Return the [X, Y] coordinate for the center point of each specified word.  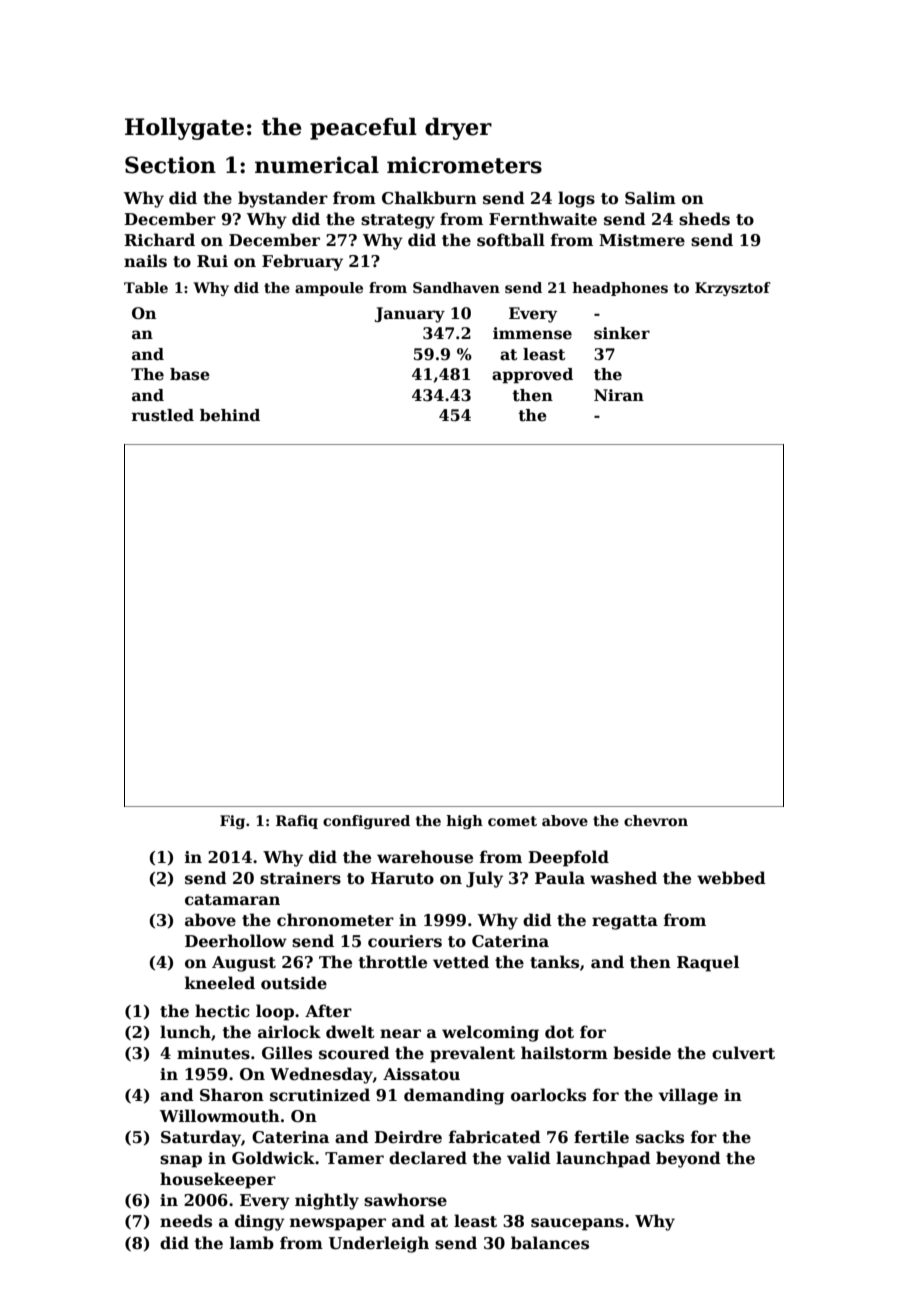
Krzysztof [733, 289]
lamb [252, 1242]
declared [428, 1158]
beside [642, 1053]
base [190, 374]
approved [532, 375]
